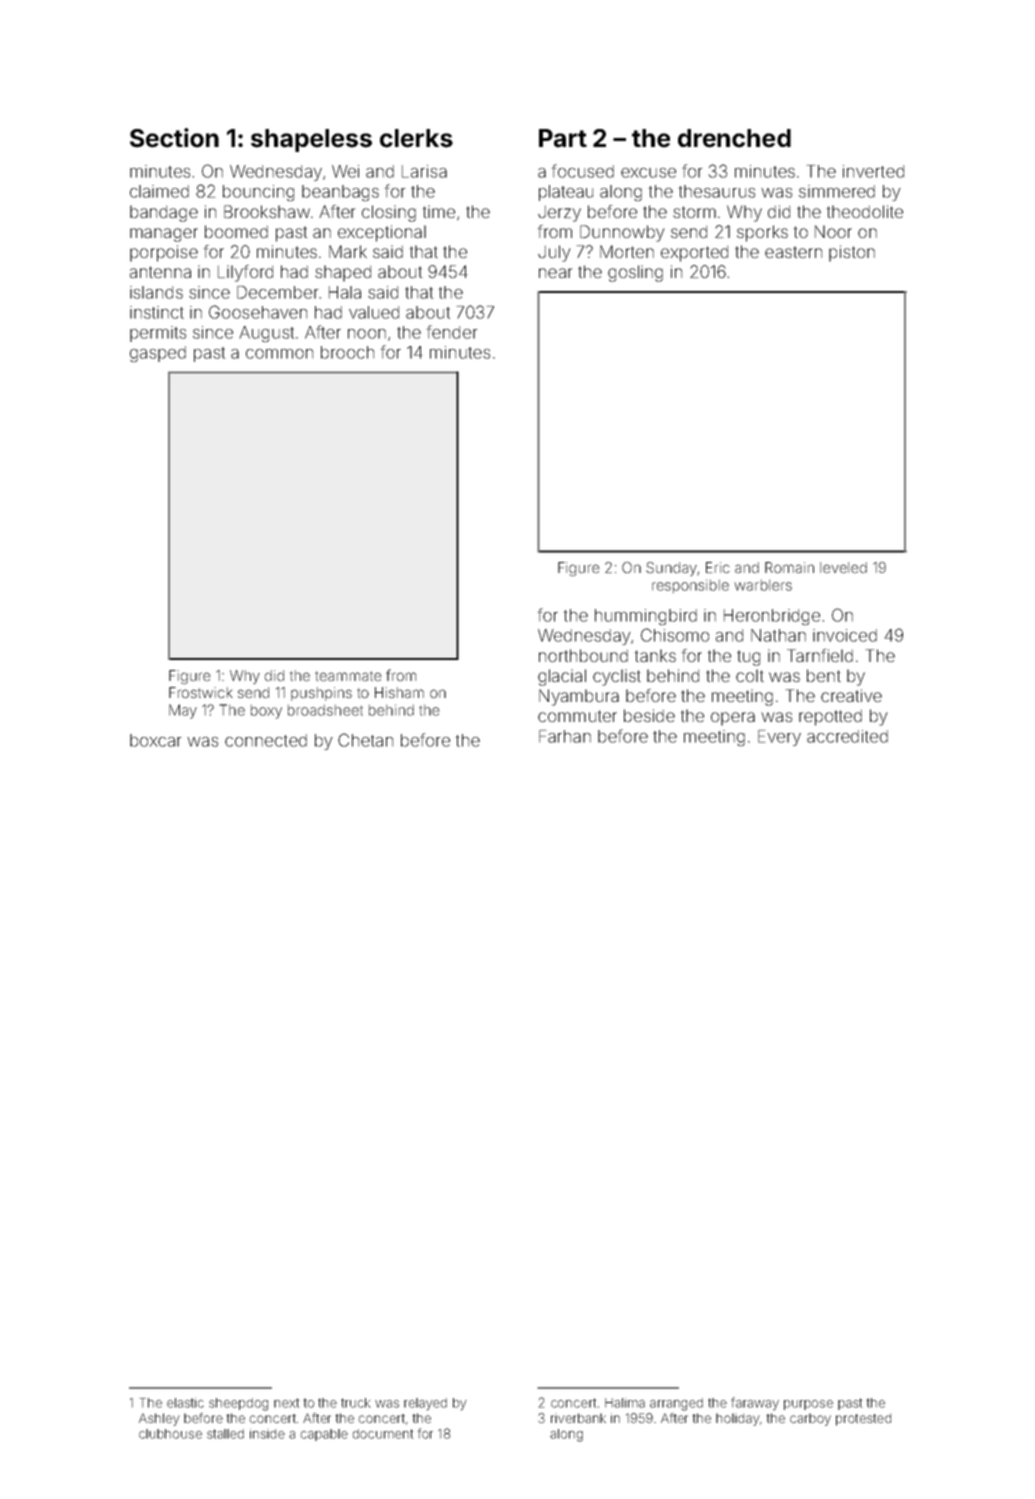 The width and height of the screenshot is (1035, 1499). What do you see at coordinates (185, 1403) in the screenshot?
I see `elastic` at bounding box center [185, 1403].
